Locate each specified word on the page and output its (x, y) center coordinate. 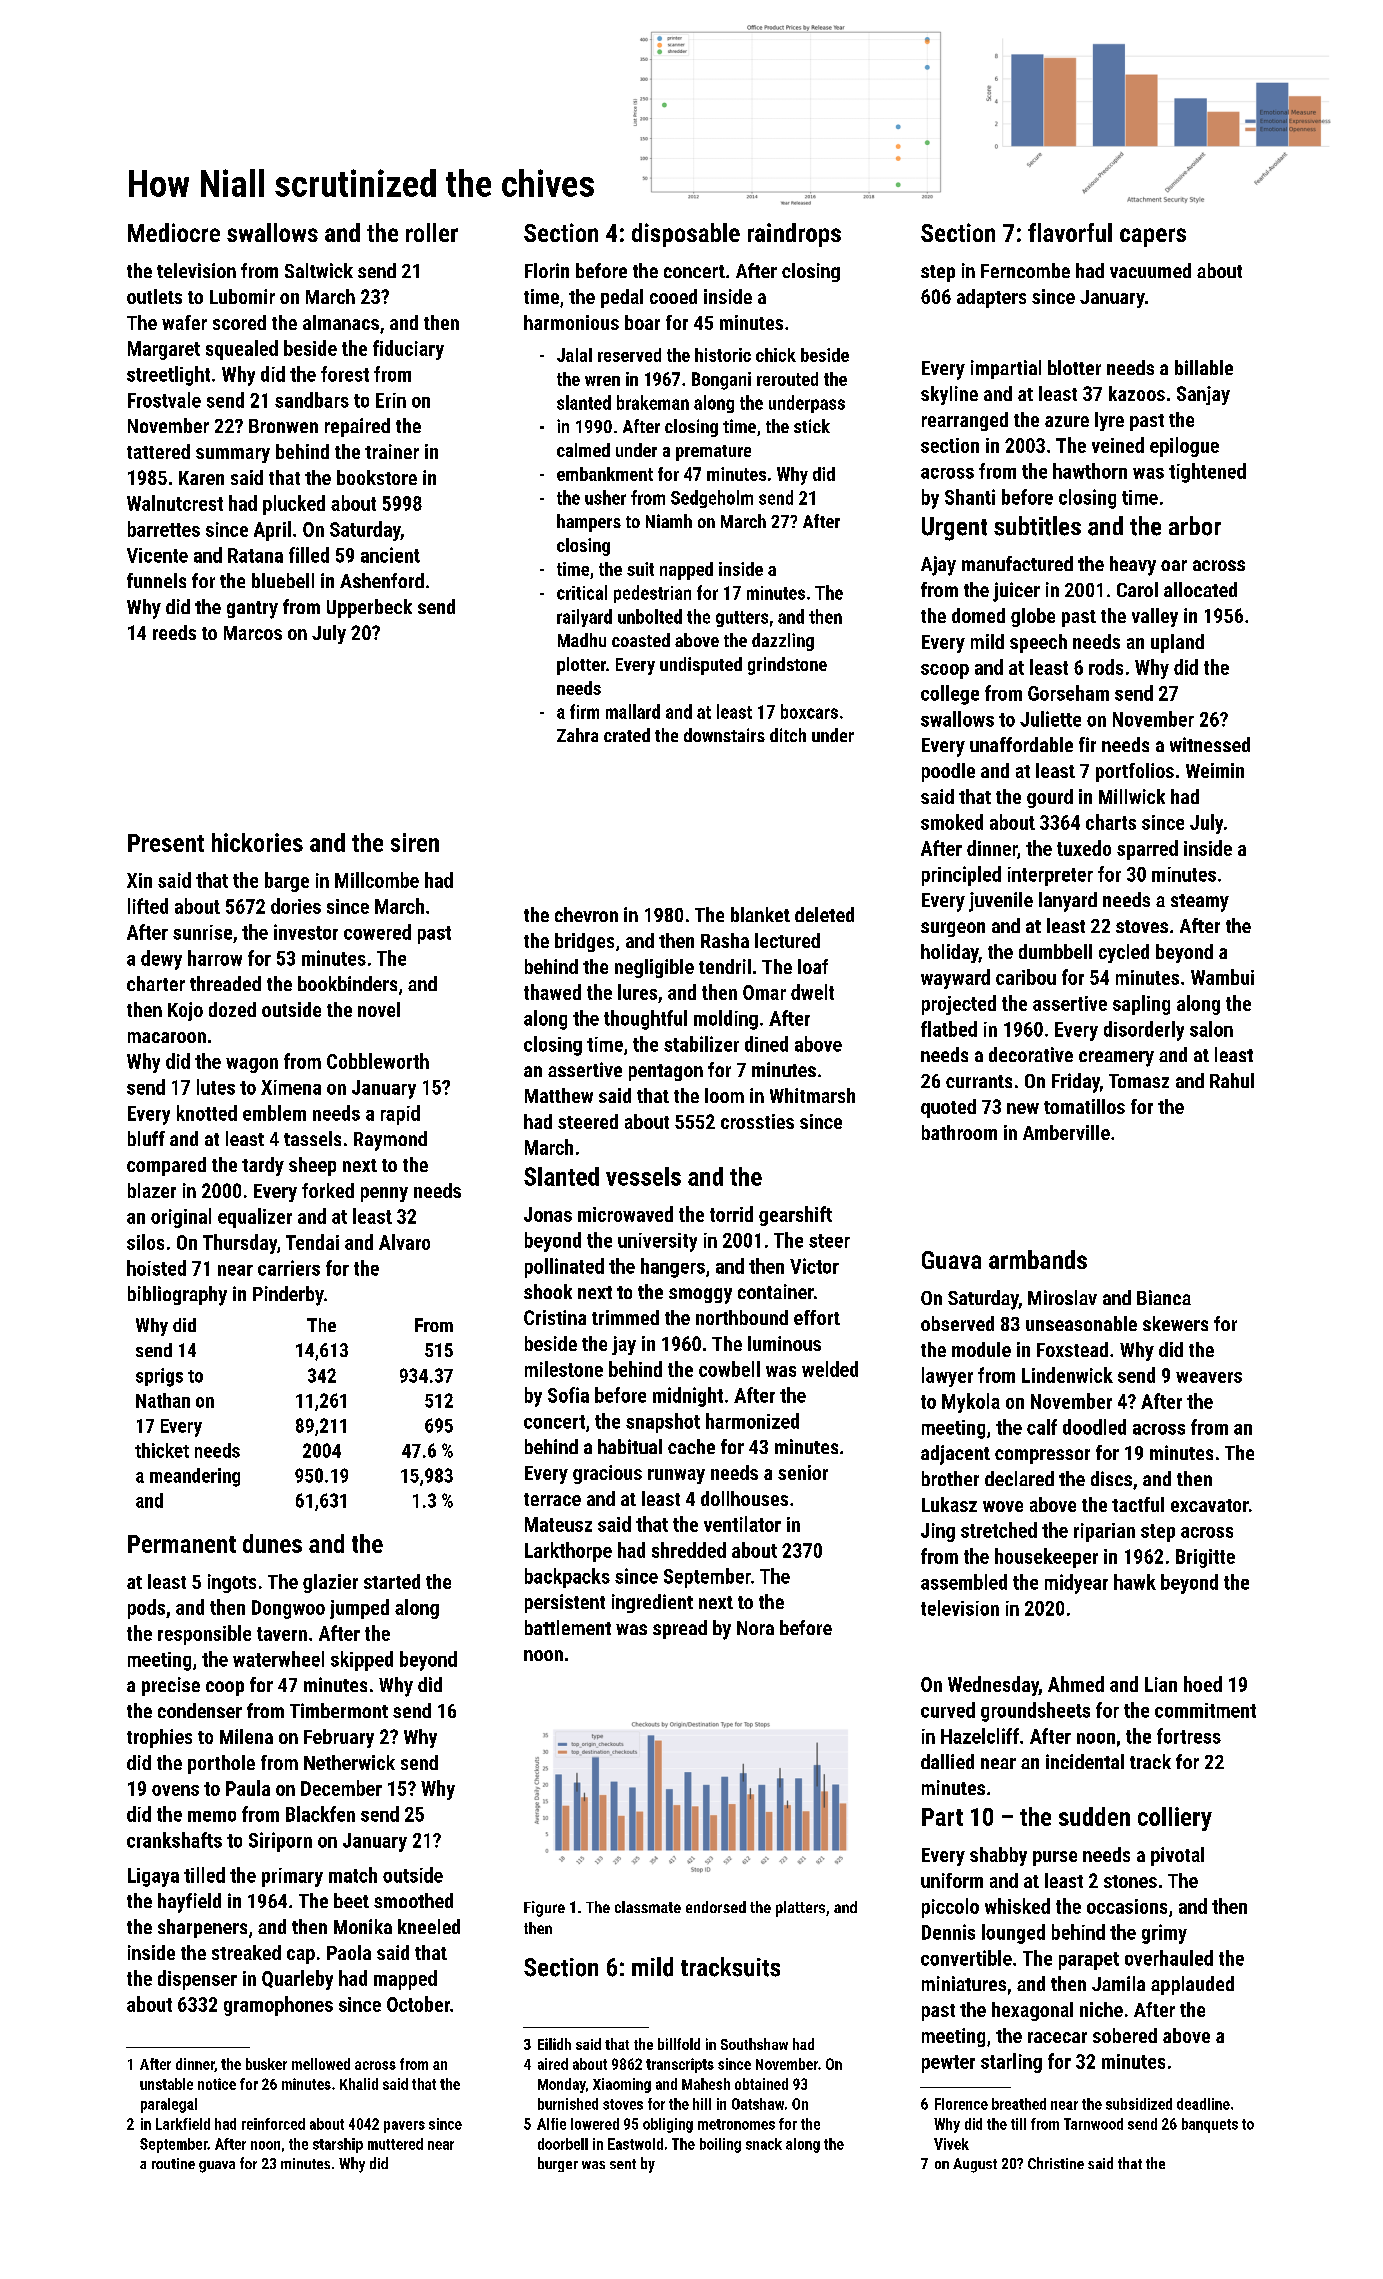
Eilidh (554, 2044)
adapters (991, 298)
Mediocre (174, 232)
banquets (1210, 2125)
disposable (686, 235)
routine (173, 2163)
